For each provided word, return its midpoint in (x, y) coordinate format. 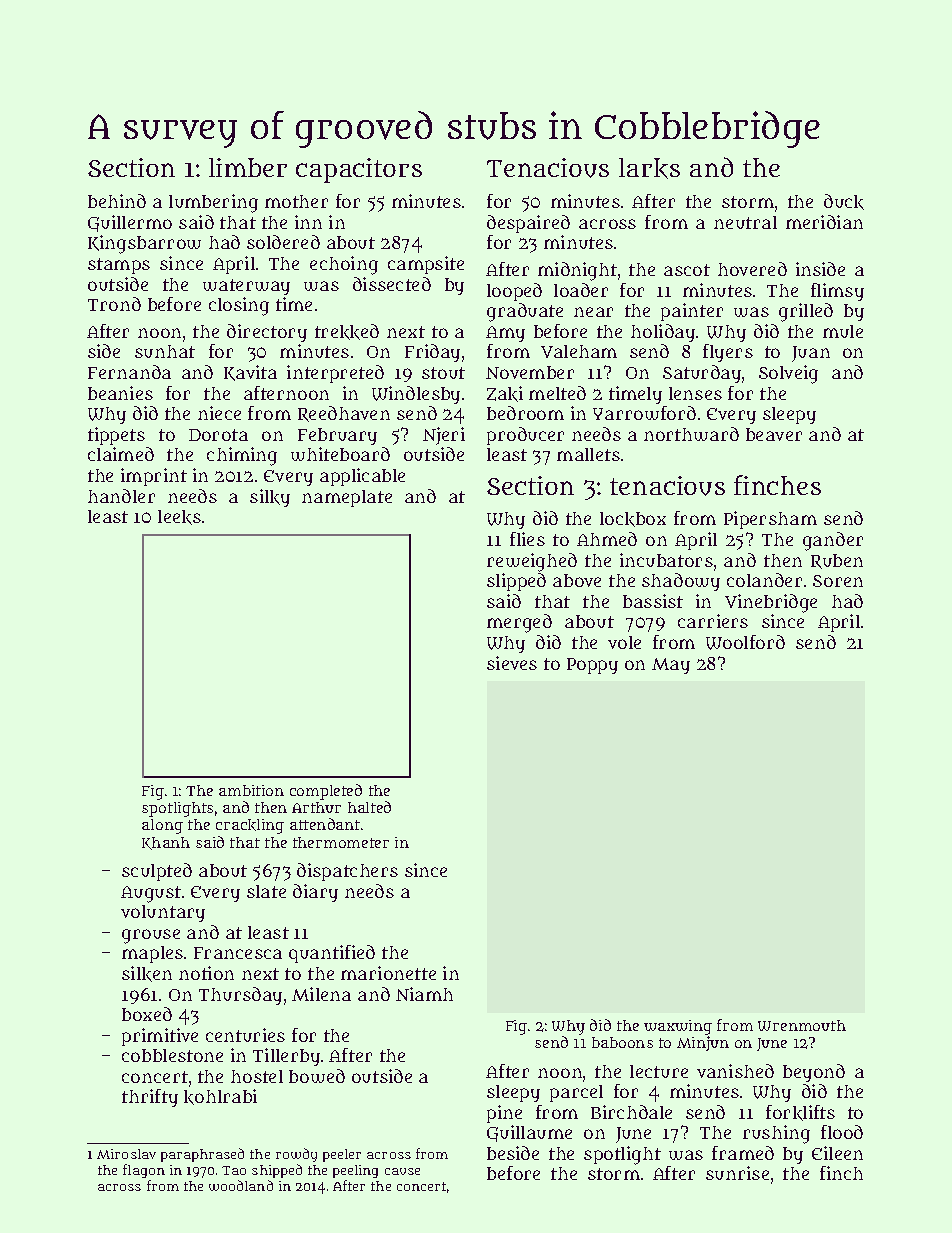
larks (649, 168)
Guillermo (130, 223)
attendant (325, 824)
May (671, 666)
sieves (512, 663)
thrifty (150, 1098)
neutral (745, 222)
